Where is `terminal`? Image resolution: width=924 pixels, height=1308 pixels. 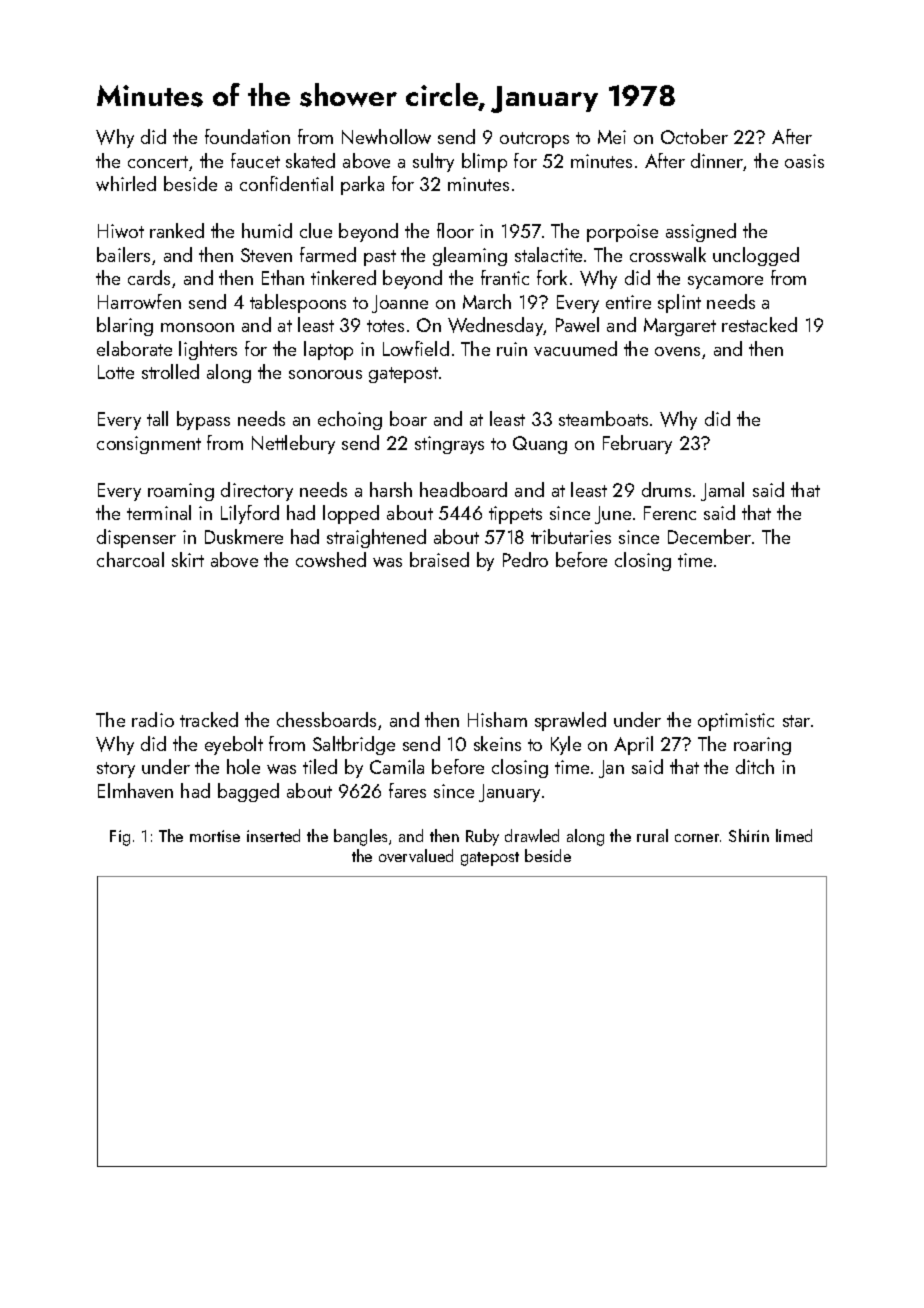
terminal is located at coordinates (159, 512).
